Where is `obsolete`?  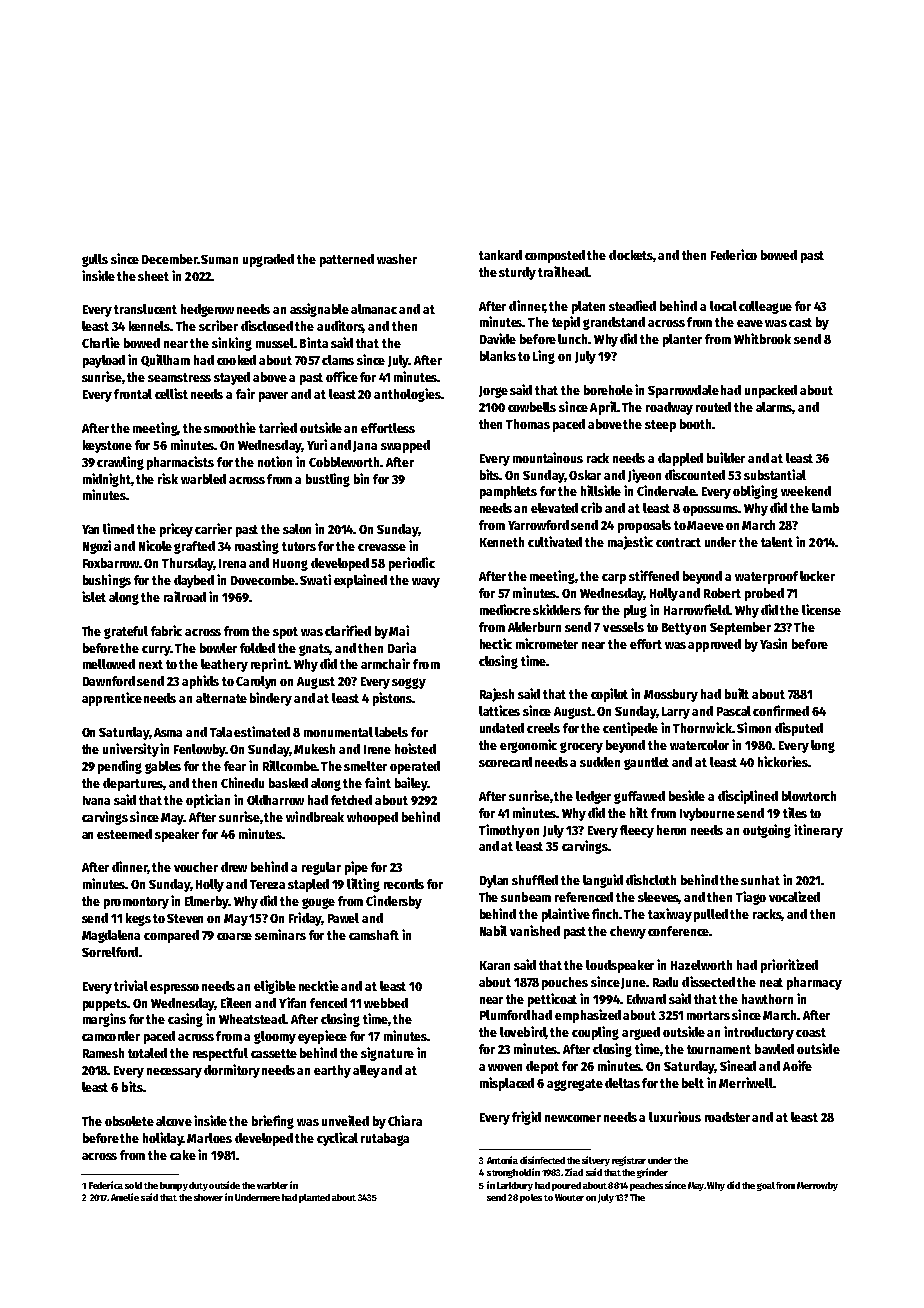
obsolete is located at coordinates (129, 1121).
